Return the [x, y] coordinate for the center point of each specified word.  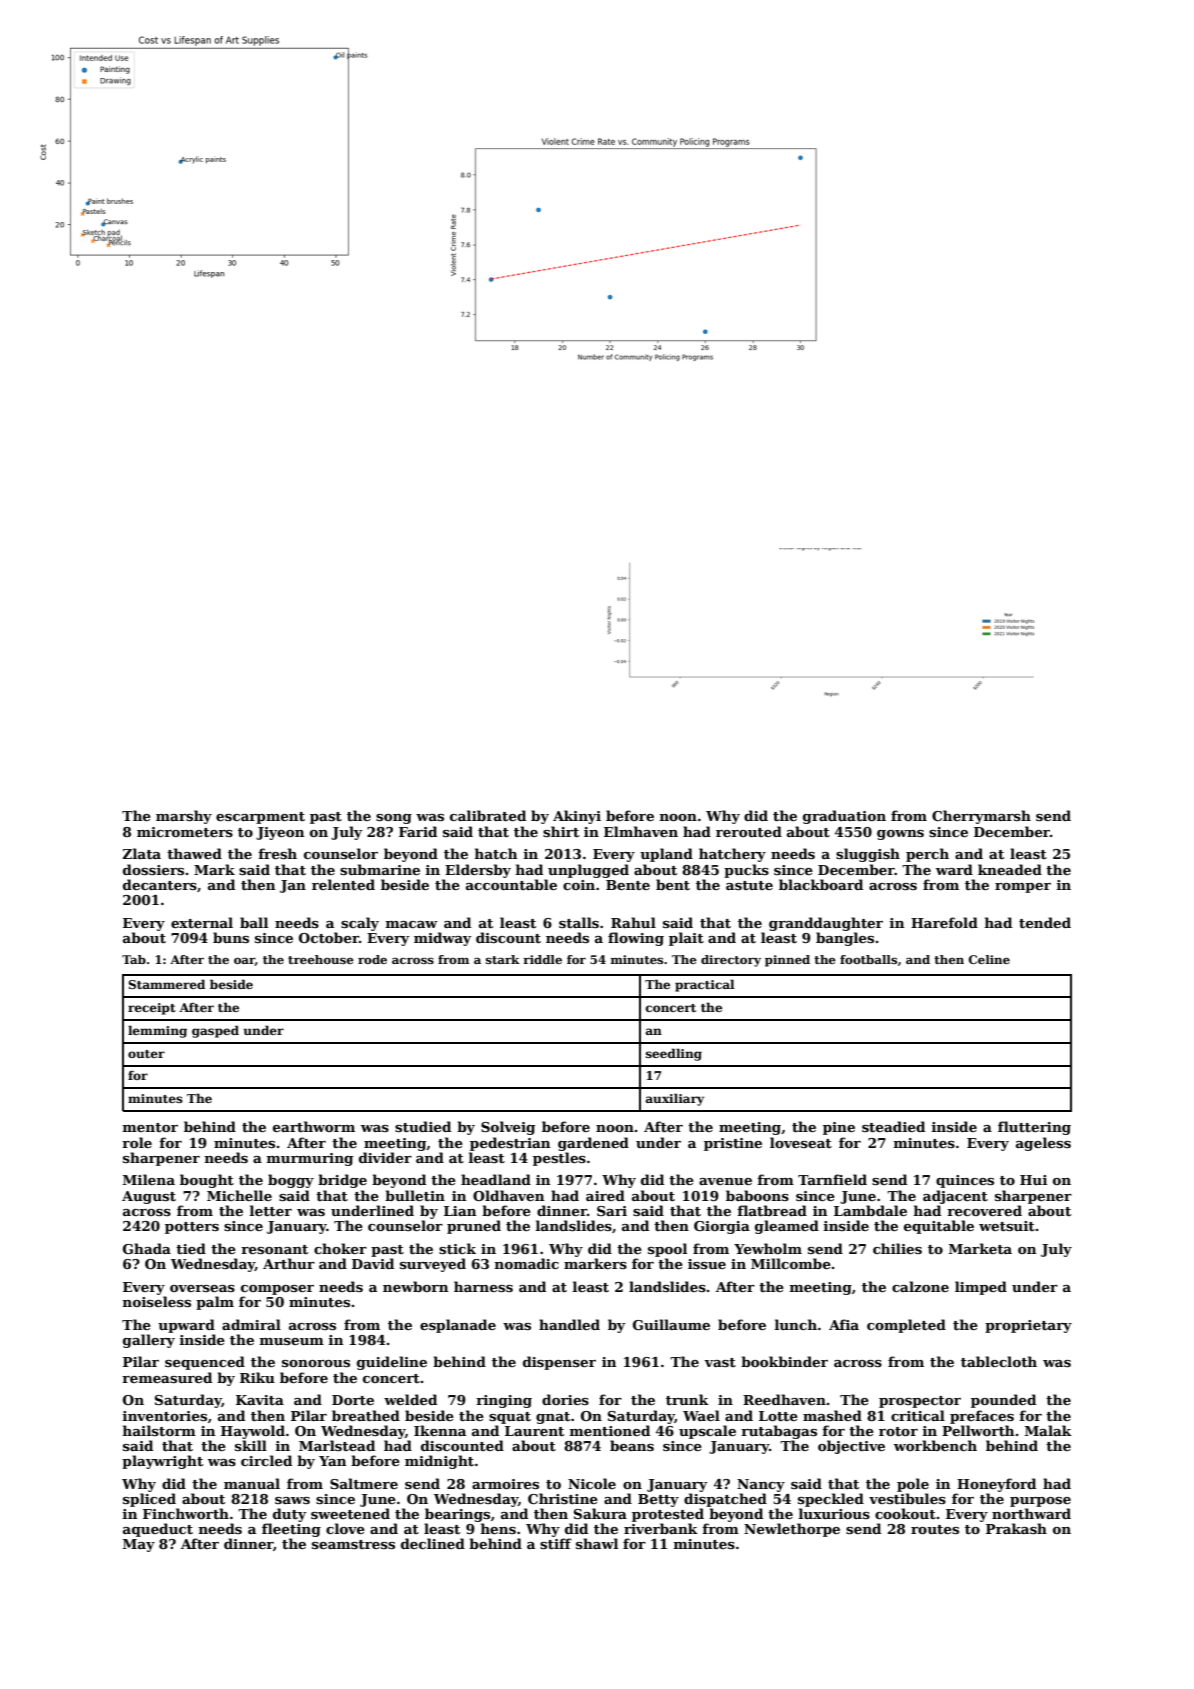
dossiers [153, 869]
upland [666, 855]
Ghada [147, 1248]
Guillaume [671, 1324]
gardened [593, 1144]
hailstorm [159, 1430]
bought [207, 1181]
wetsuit [1007, 1226]
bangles [845, 939]
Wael [701, 1415]
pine [839, 1128]
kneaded [1010, 869]
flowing [636, 939]
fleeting [291, 1530]
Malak [1048, 1430]
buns [231, 937]
